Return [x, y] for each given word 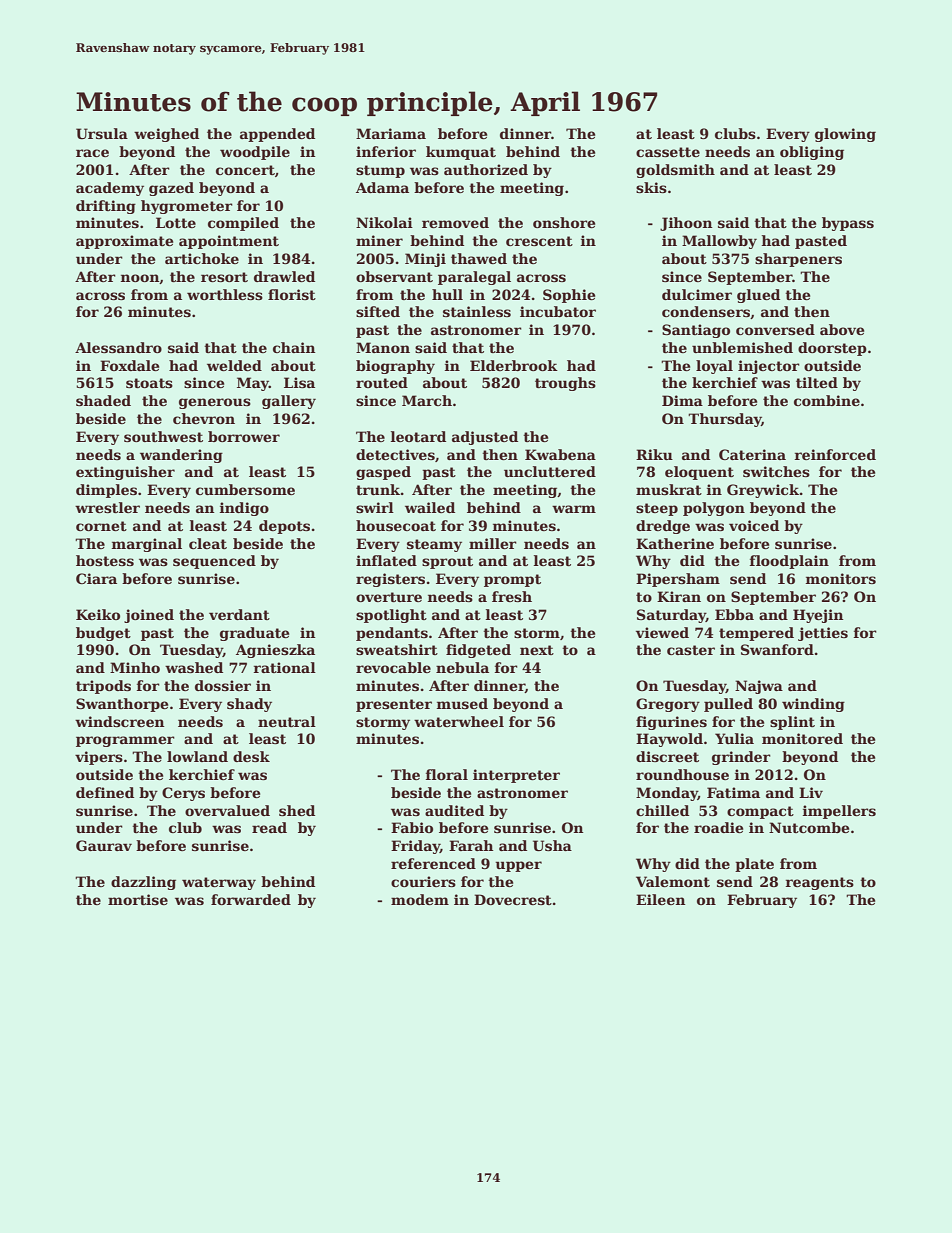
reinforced [835, 454]
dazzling [143, 883]
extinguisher [125, 473]
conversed [775, 329]
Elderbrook [514, 365]
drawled [284, 276]
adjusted [485, 438]
